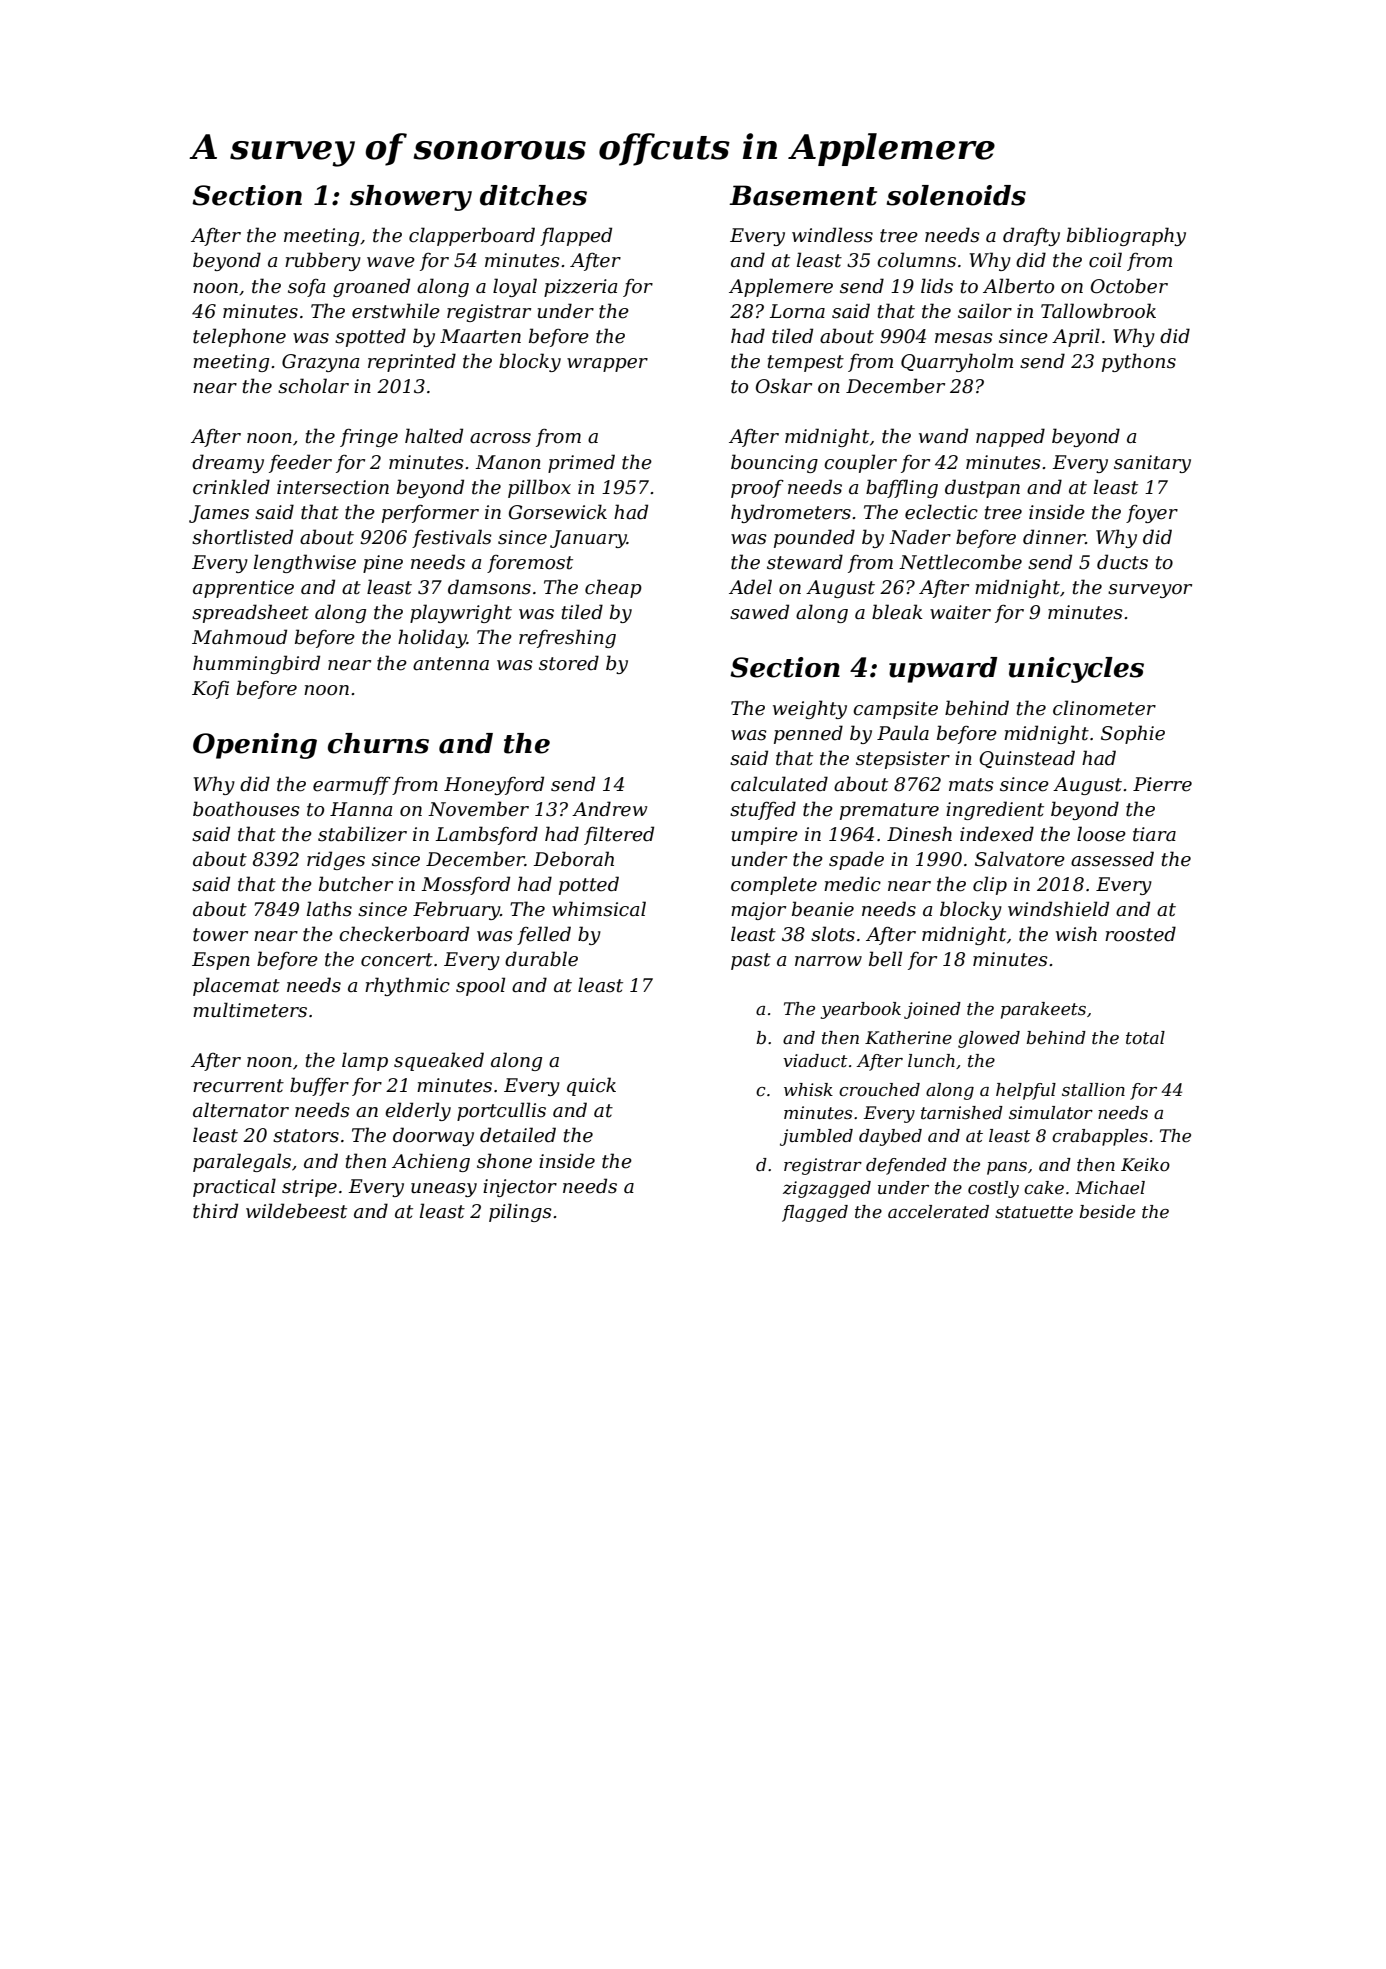 The height and width of the screenshot is (1969, 1386). I want to click on solenoids, so click(956, 195).
